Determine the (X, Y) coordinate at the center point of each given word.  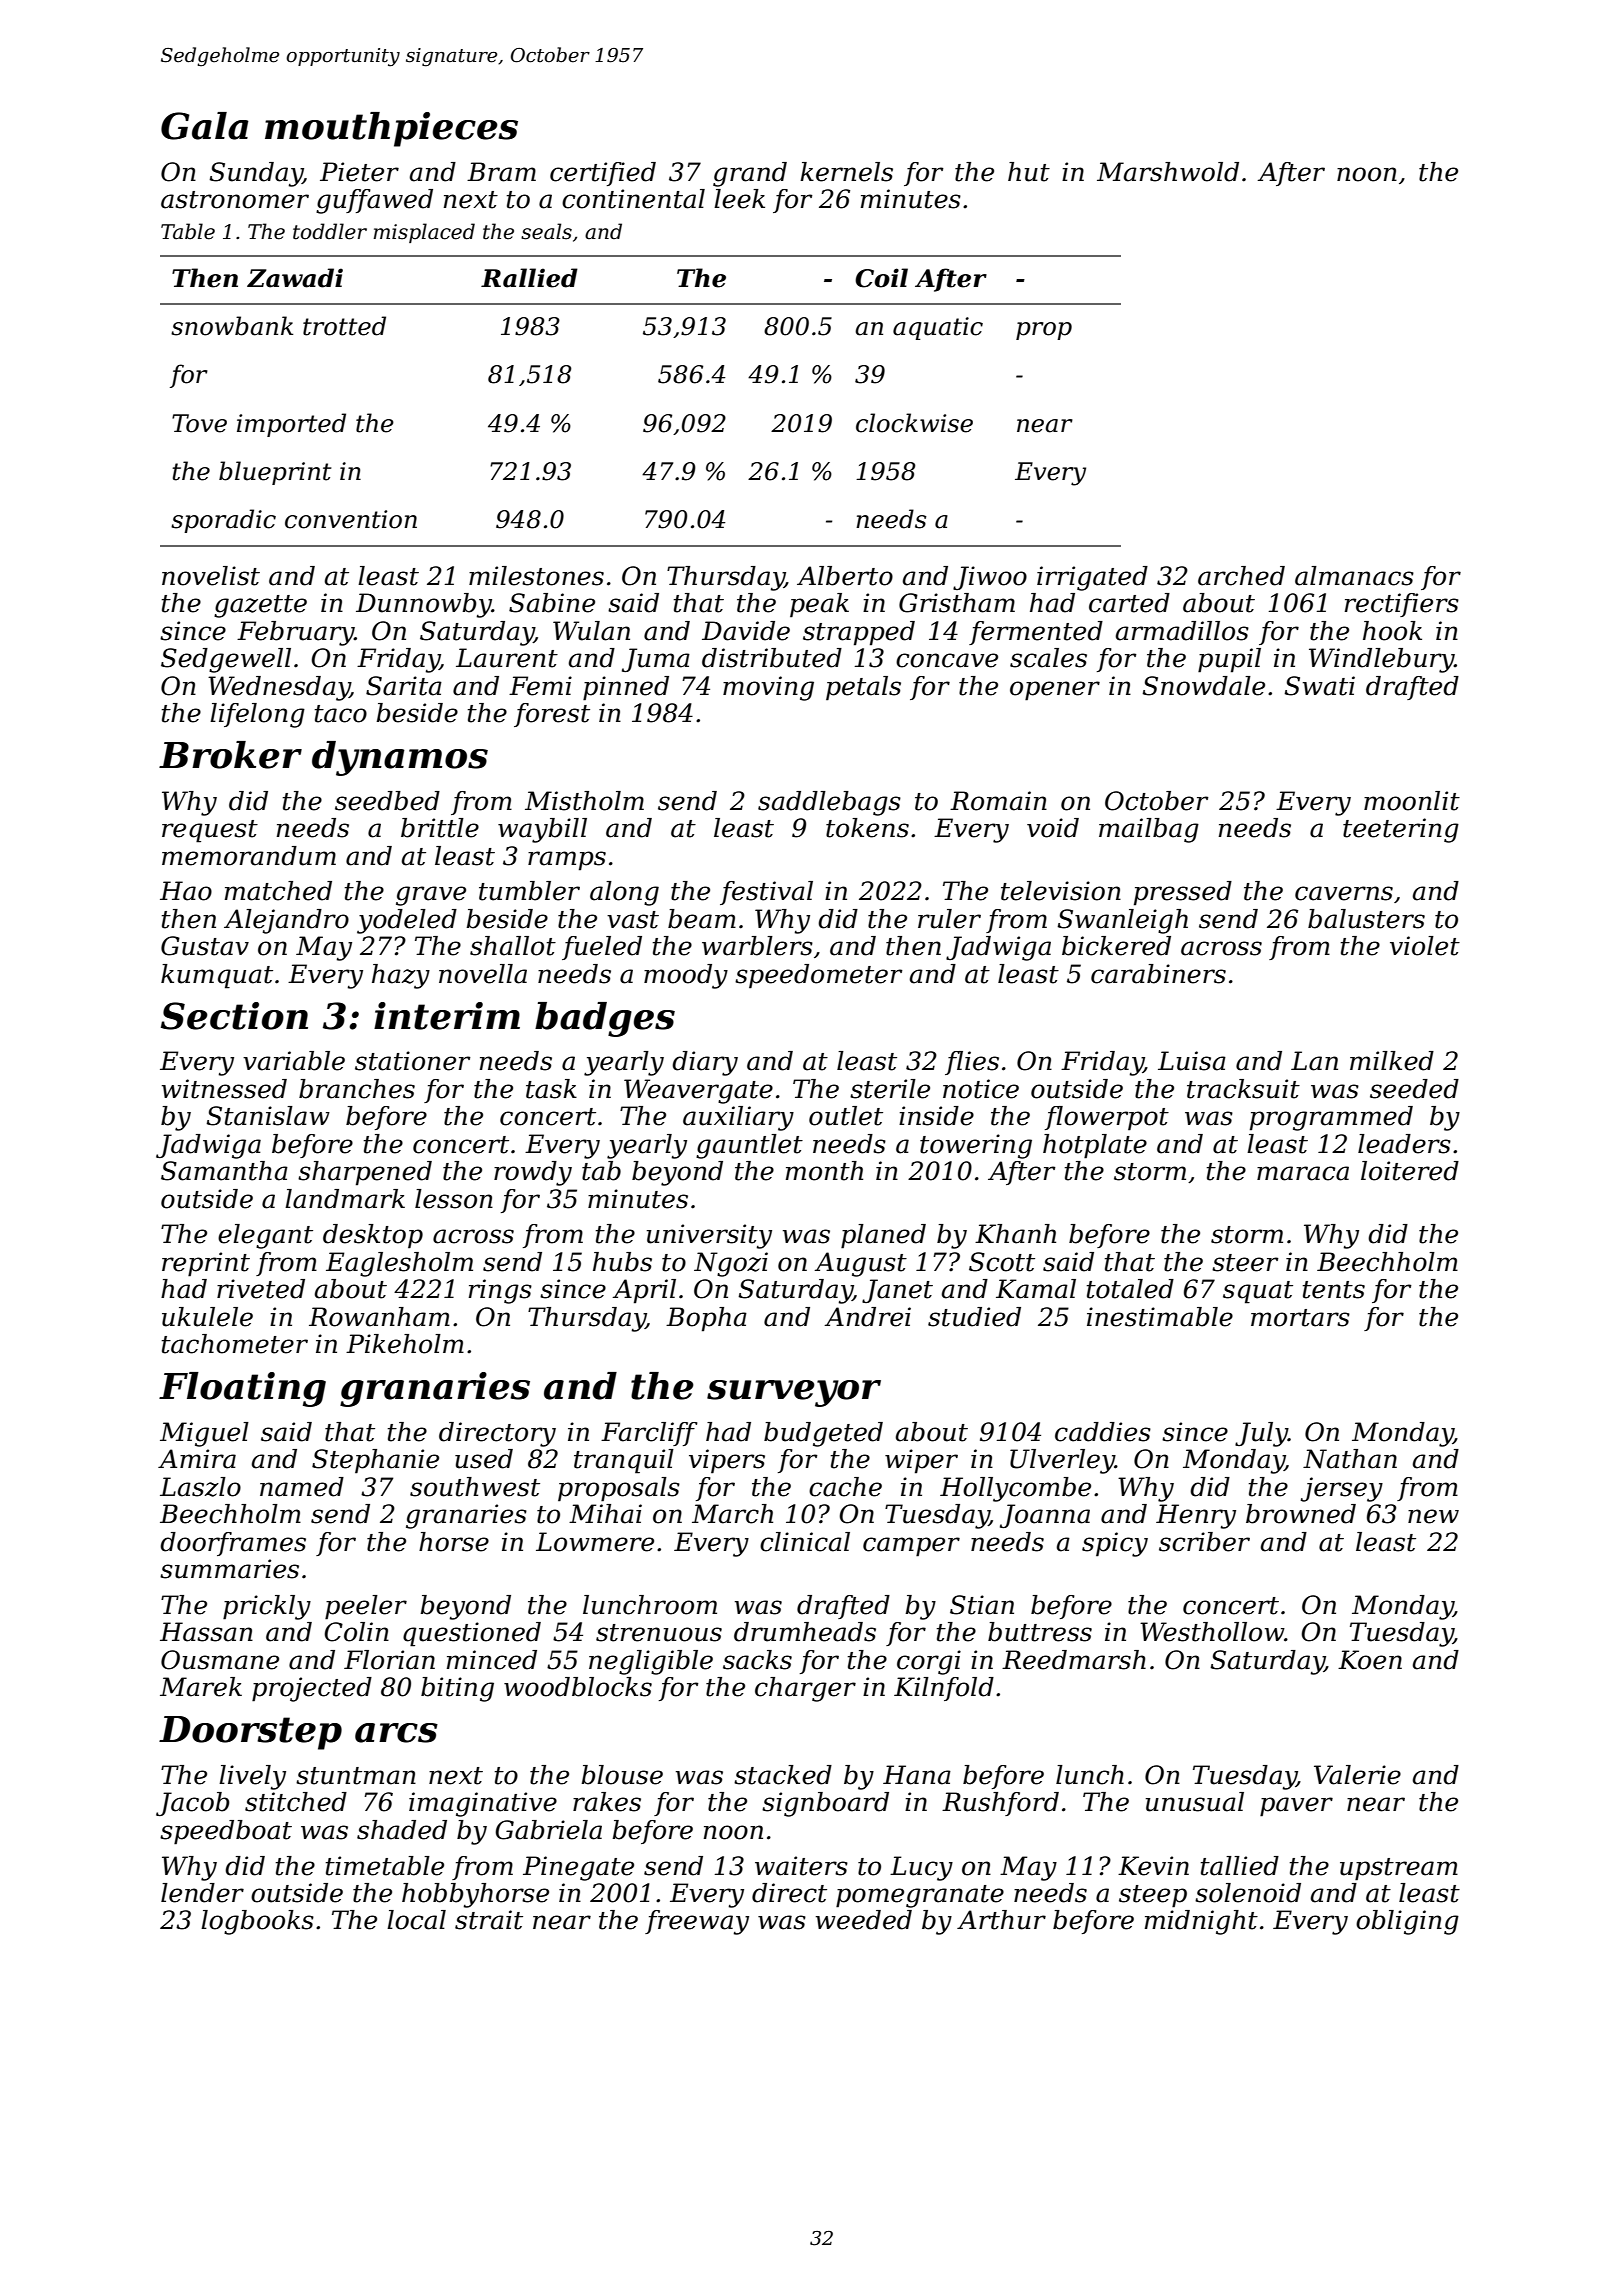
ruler (949, 919)
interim (447, 1016)
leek (739, 199)
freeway (697, 1922)
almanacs (1354, 576)
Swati (1319, 686)
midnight (1201, 1922)
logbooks (257, 1922)
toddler (330, 231)
